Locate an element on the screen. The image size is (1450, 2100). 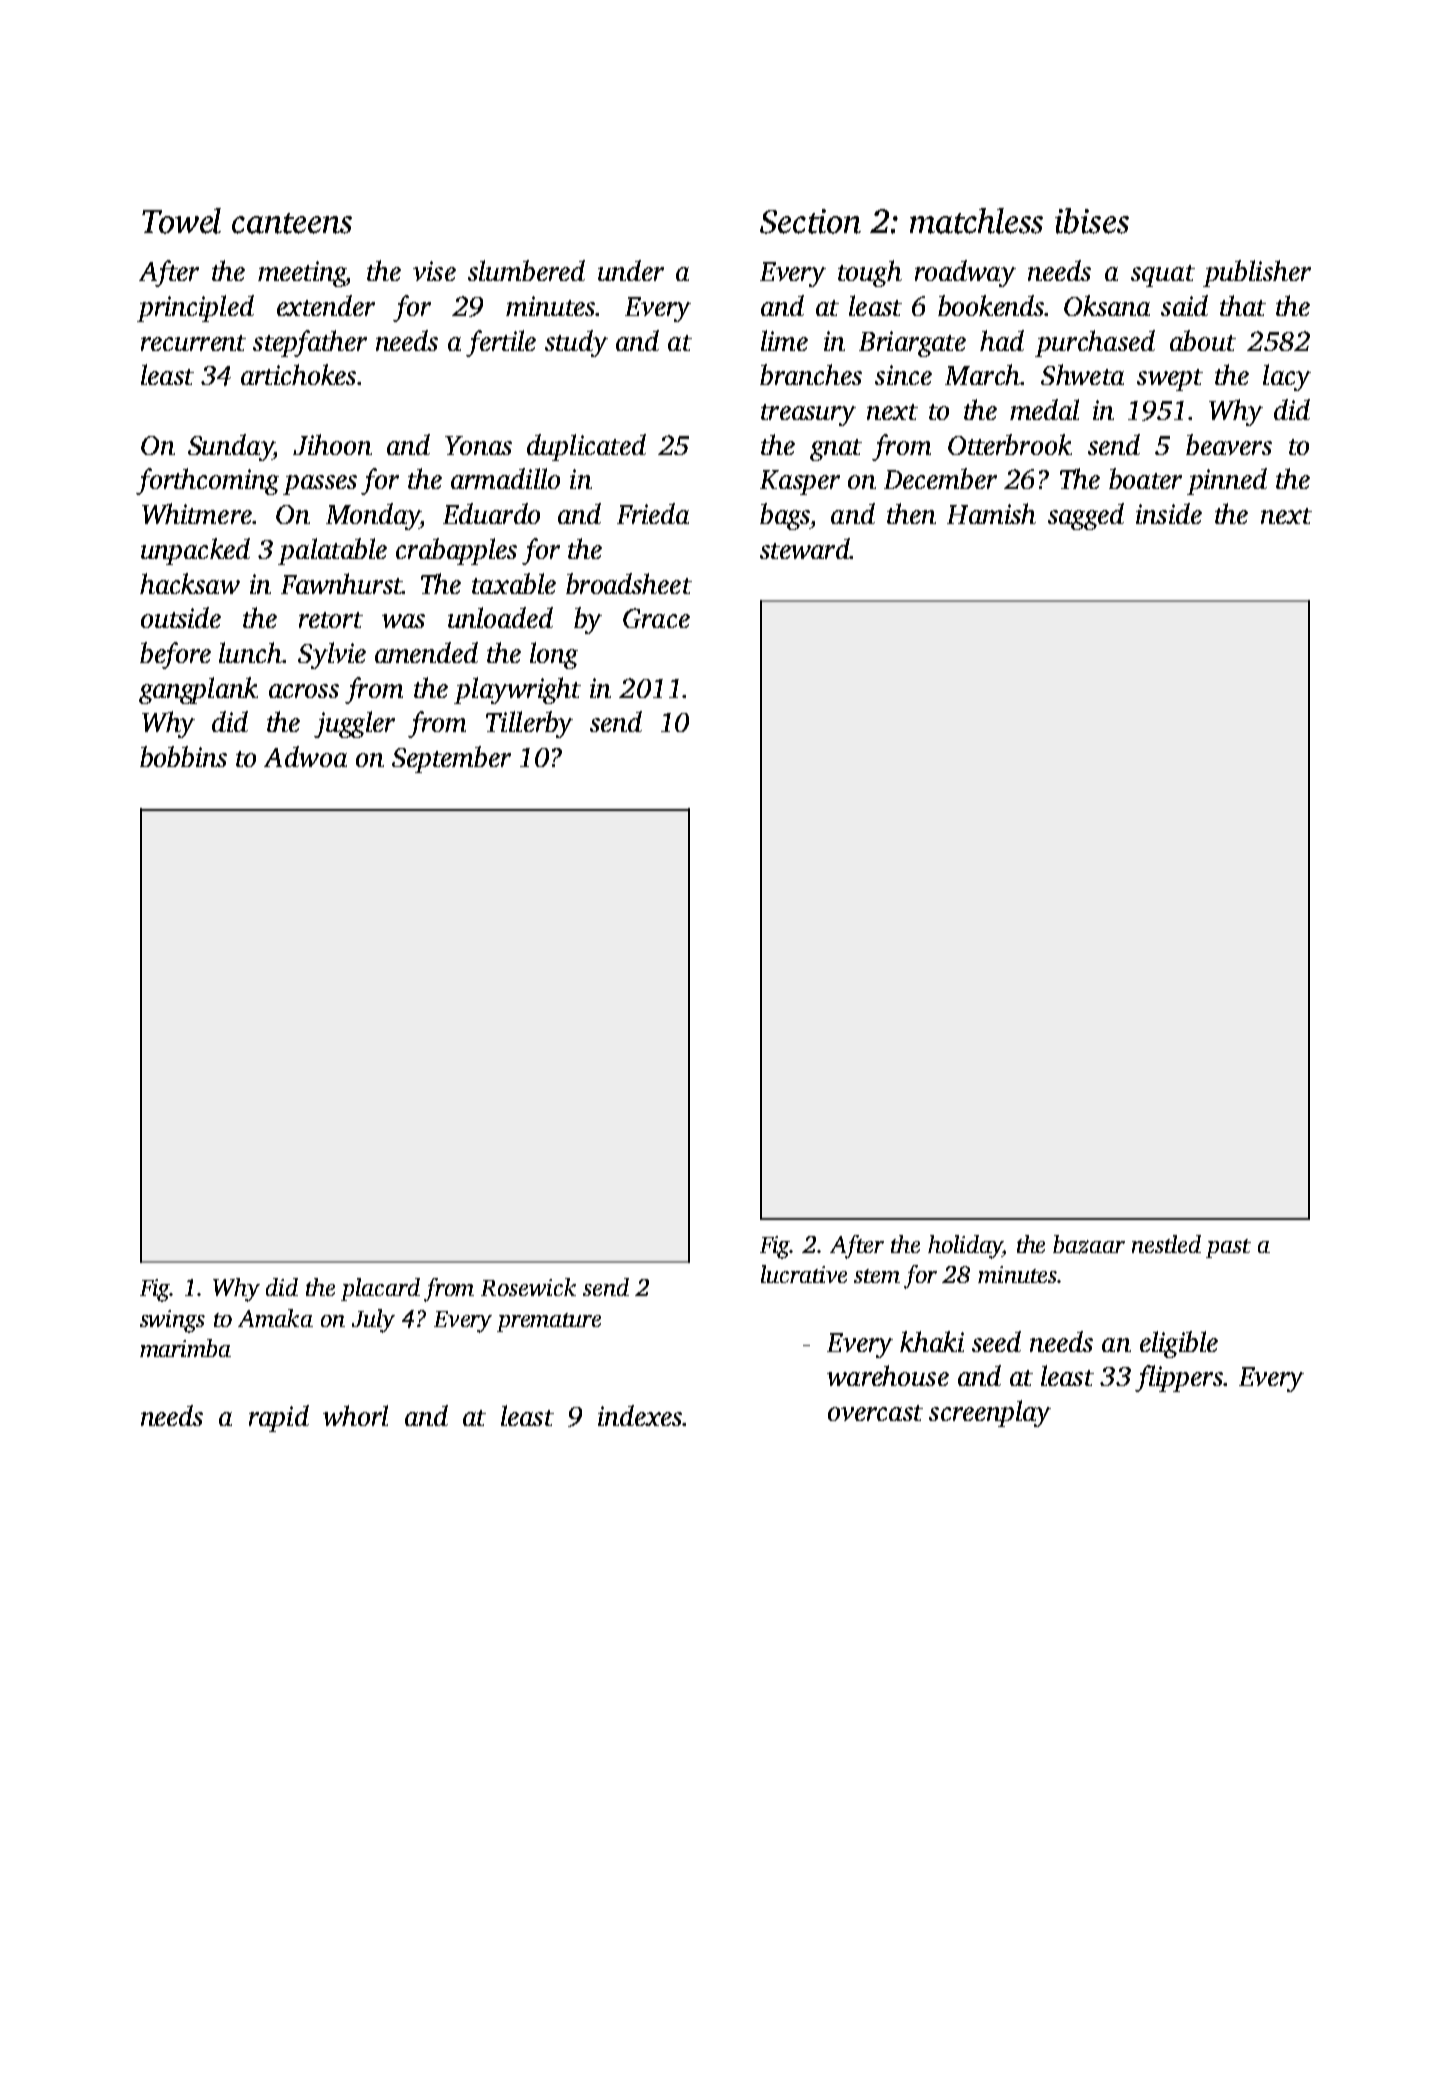
nestled is located at coordinates (1166, 1244).
